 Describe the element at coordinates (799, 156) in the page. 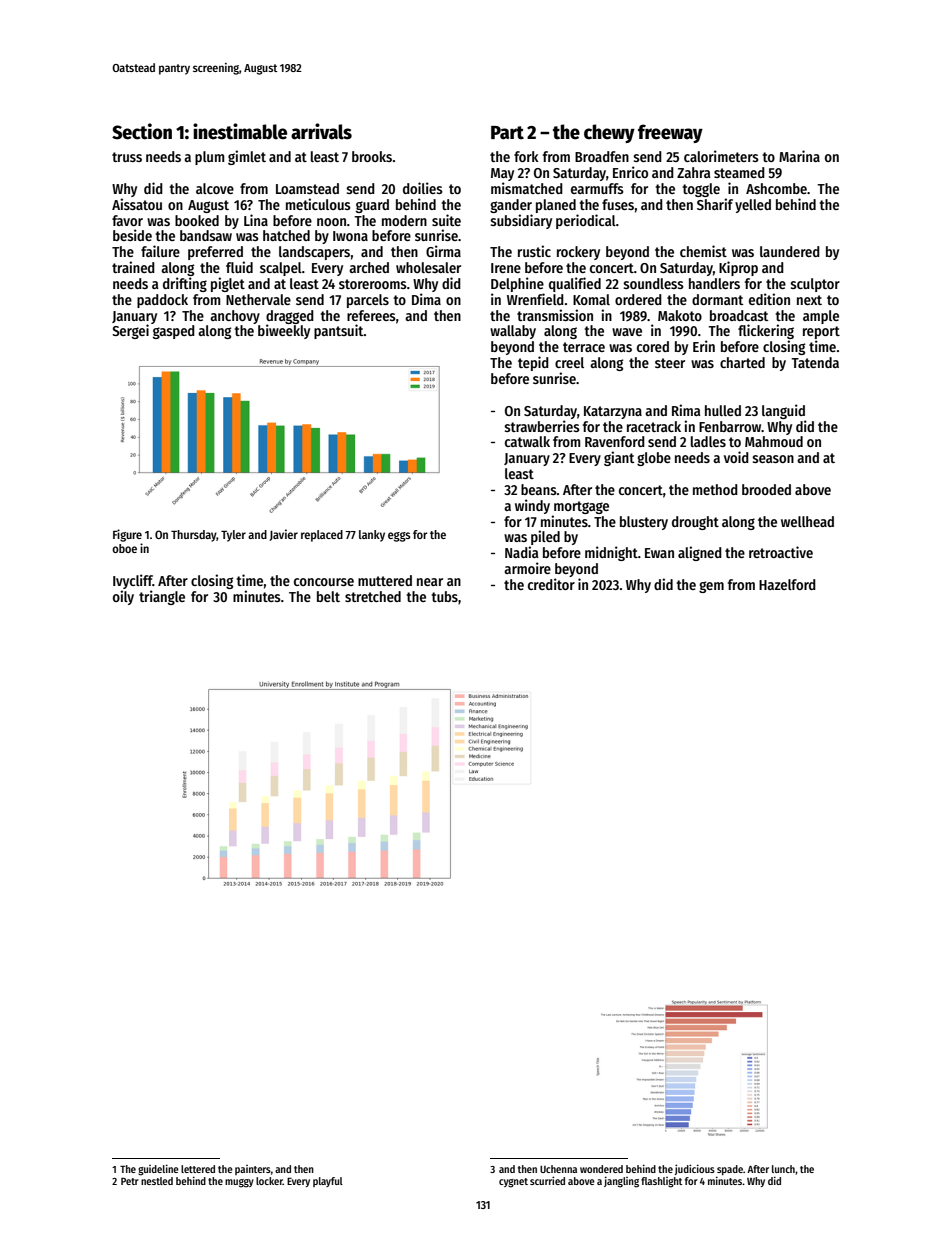

I see `Marina` at that location.
